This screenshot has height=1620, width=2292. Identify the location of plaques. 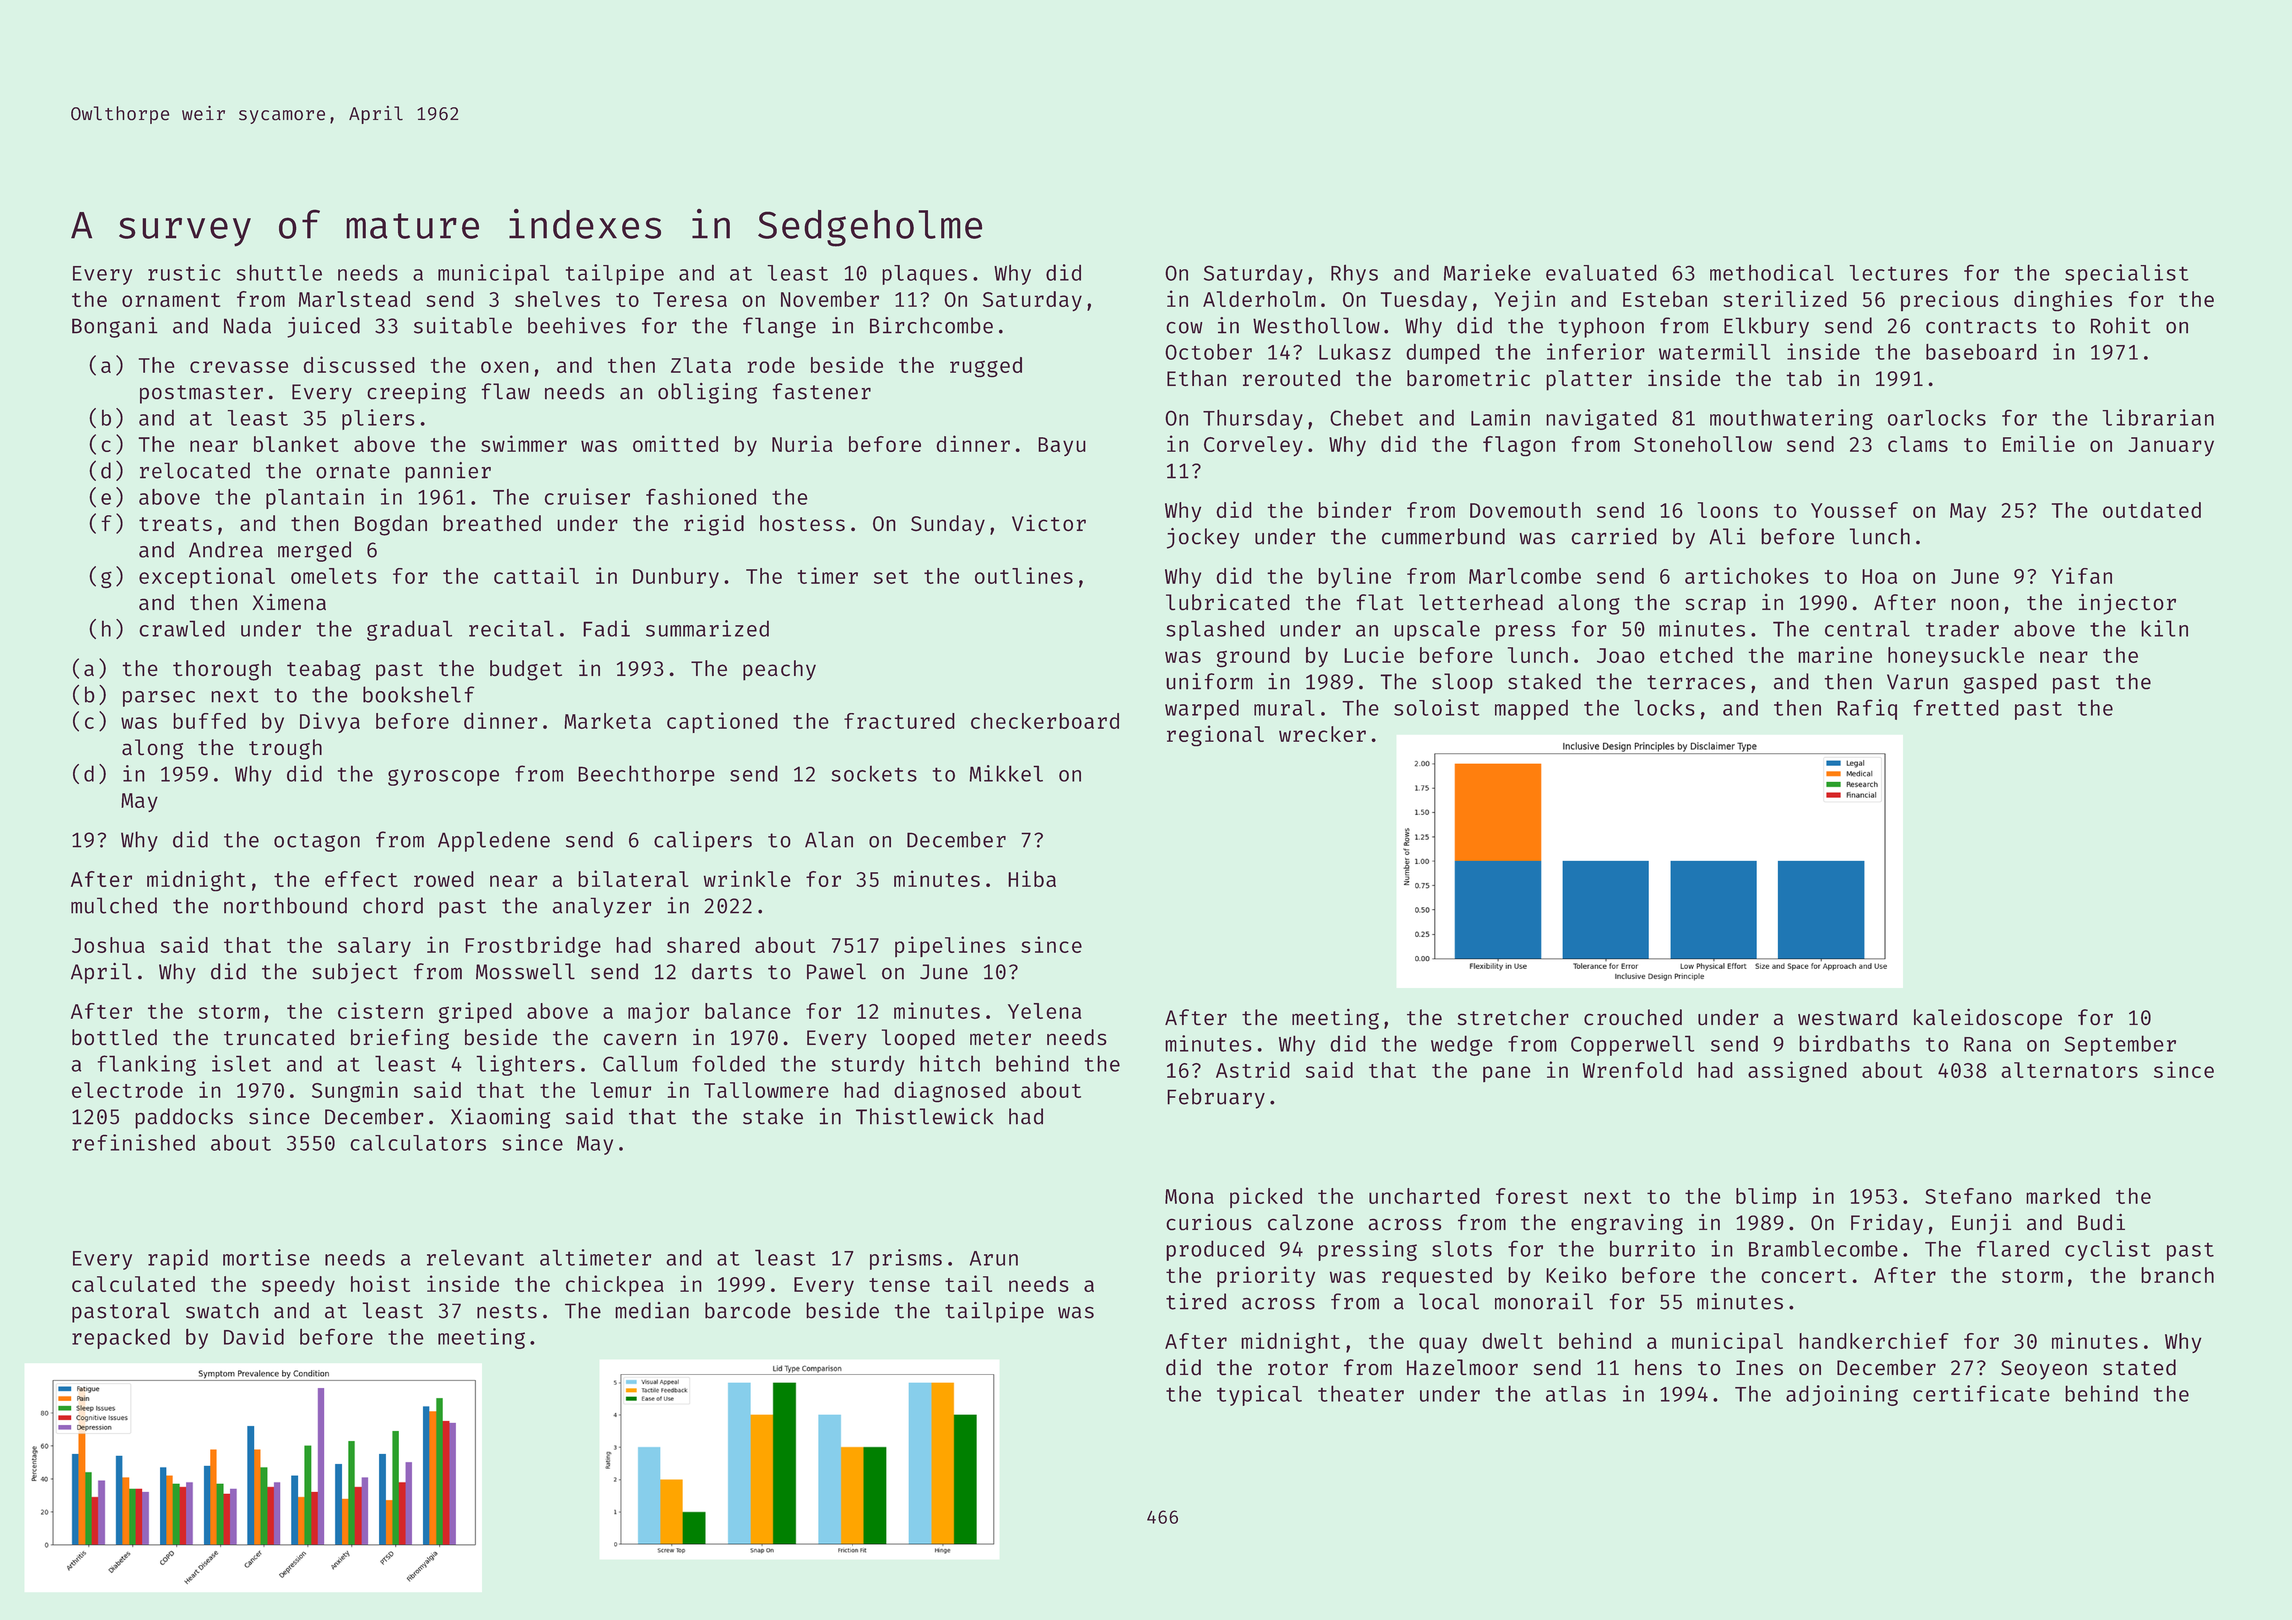
(924, 275).
